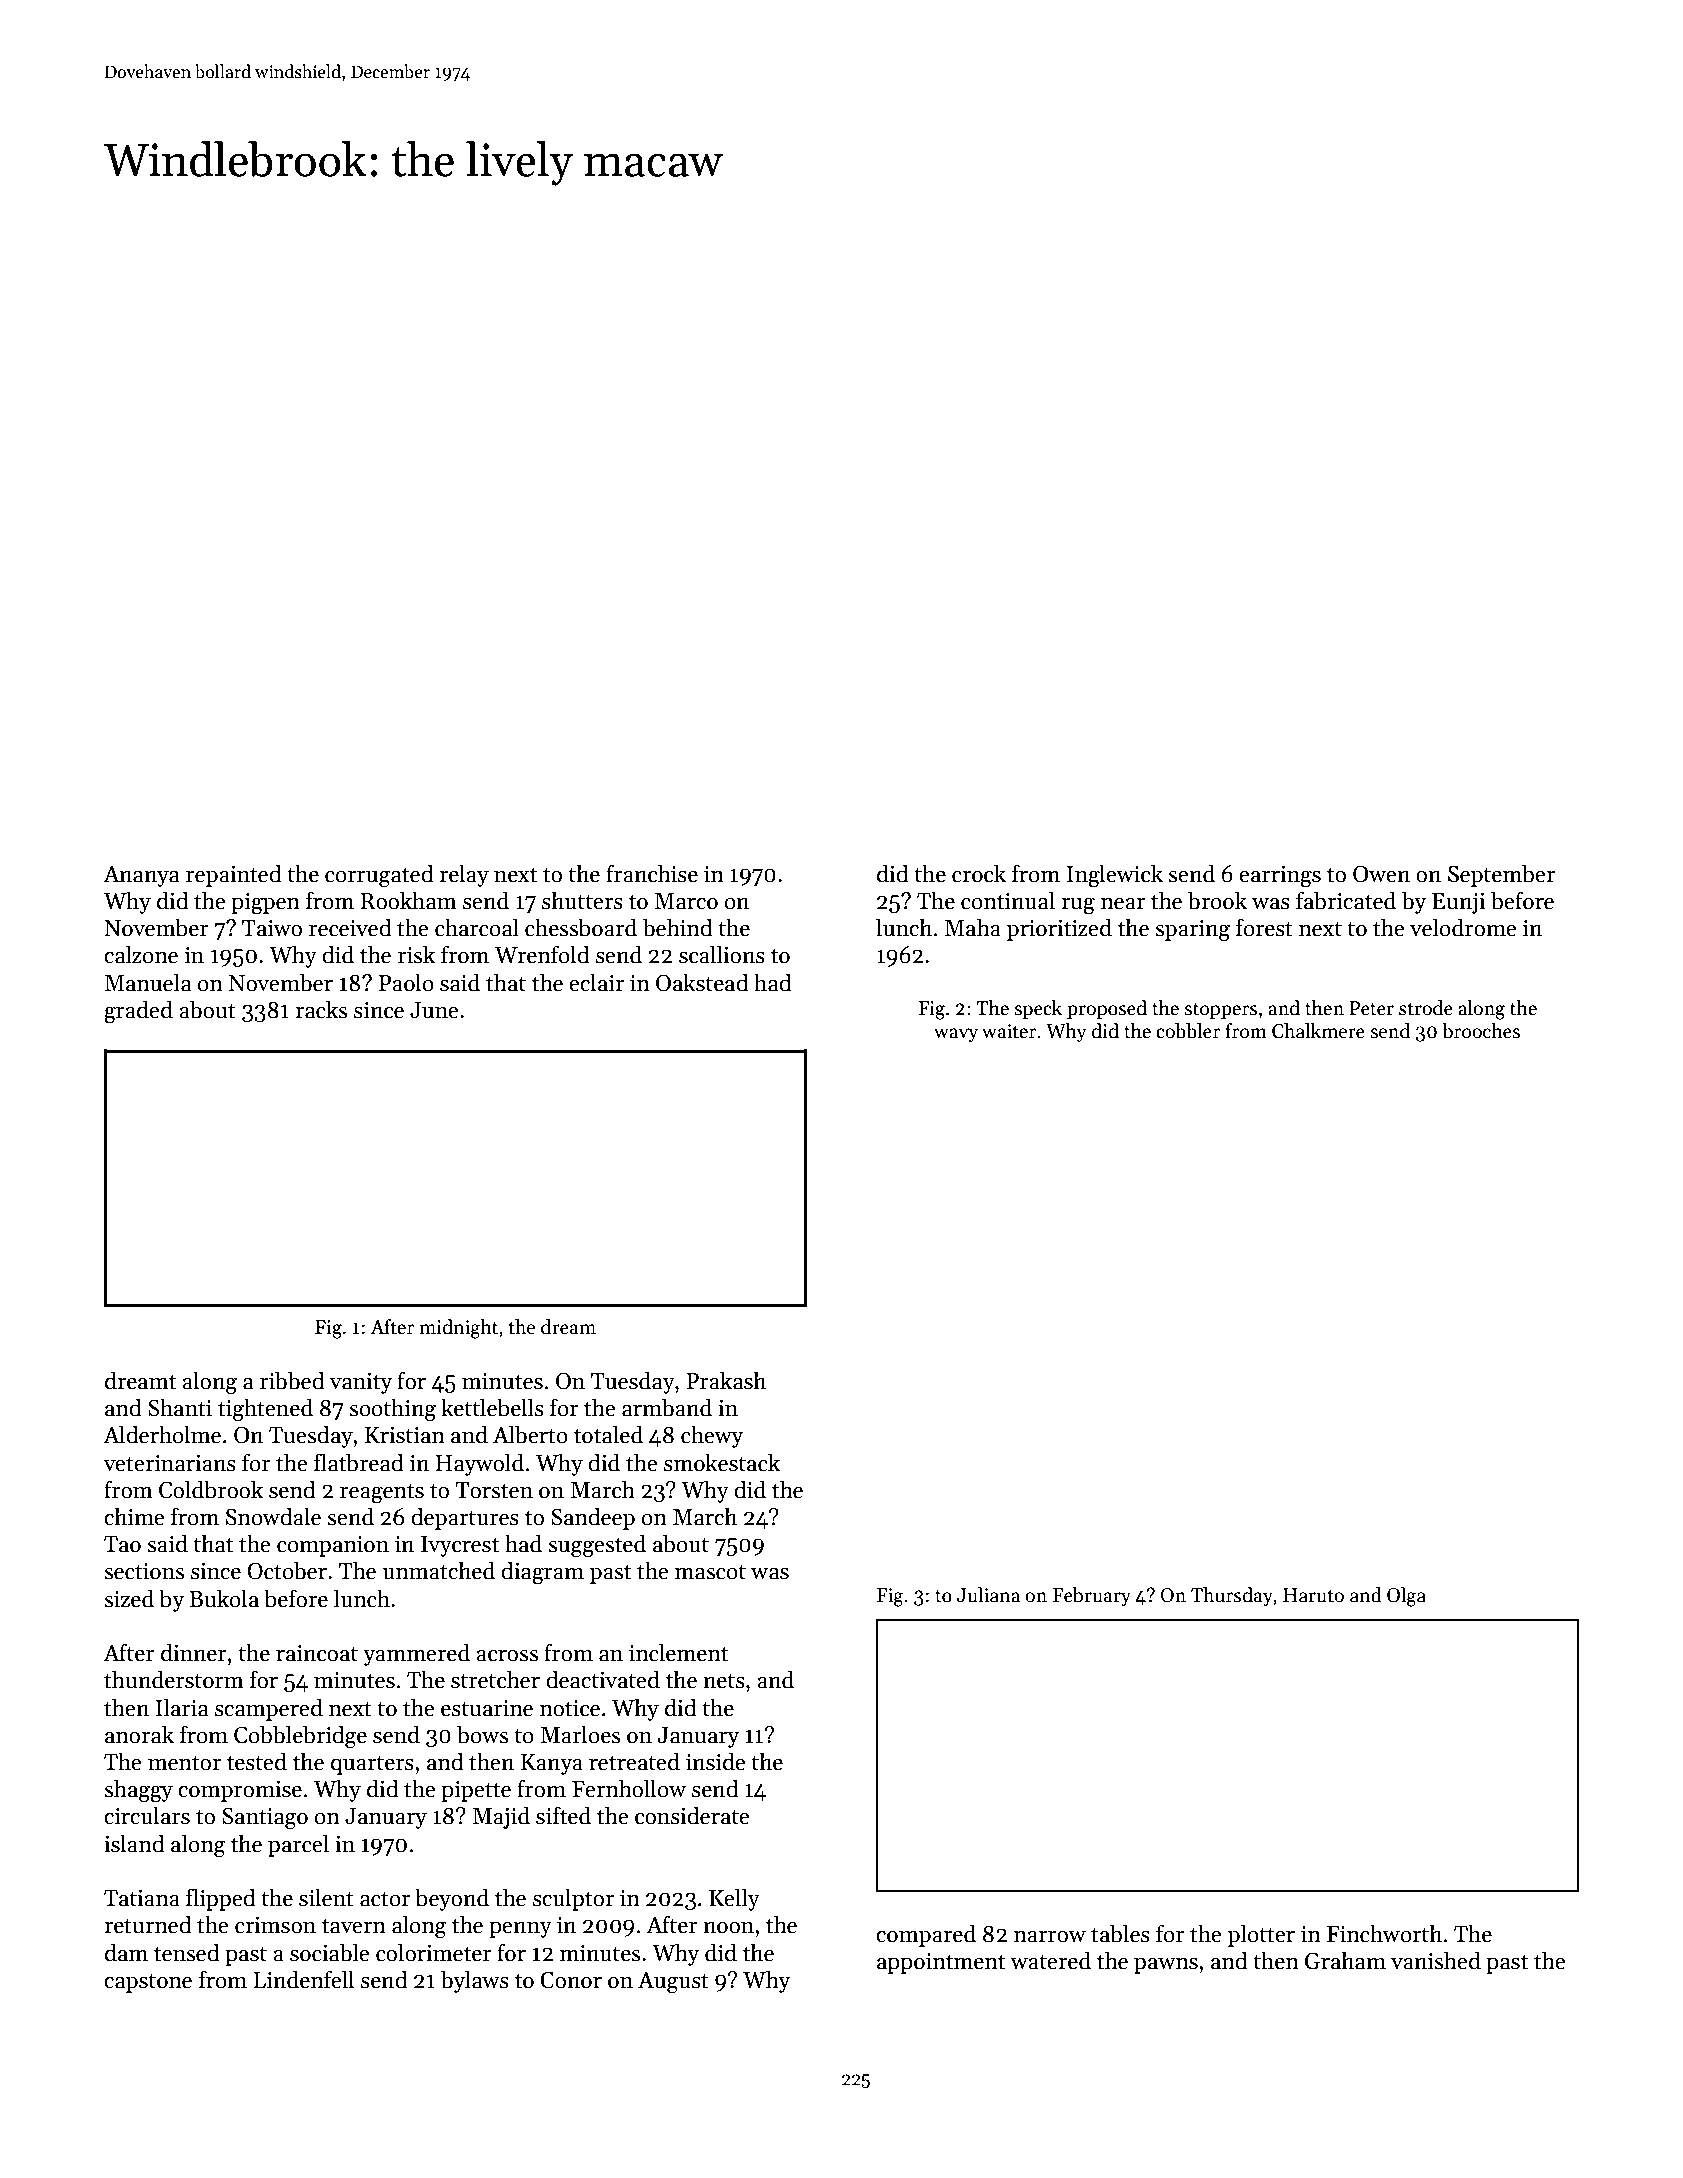 This screenshot has width=1683, height=2178. I want to click on February, so click(1092, 1596).
